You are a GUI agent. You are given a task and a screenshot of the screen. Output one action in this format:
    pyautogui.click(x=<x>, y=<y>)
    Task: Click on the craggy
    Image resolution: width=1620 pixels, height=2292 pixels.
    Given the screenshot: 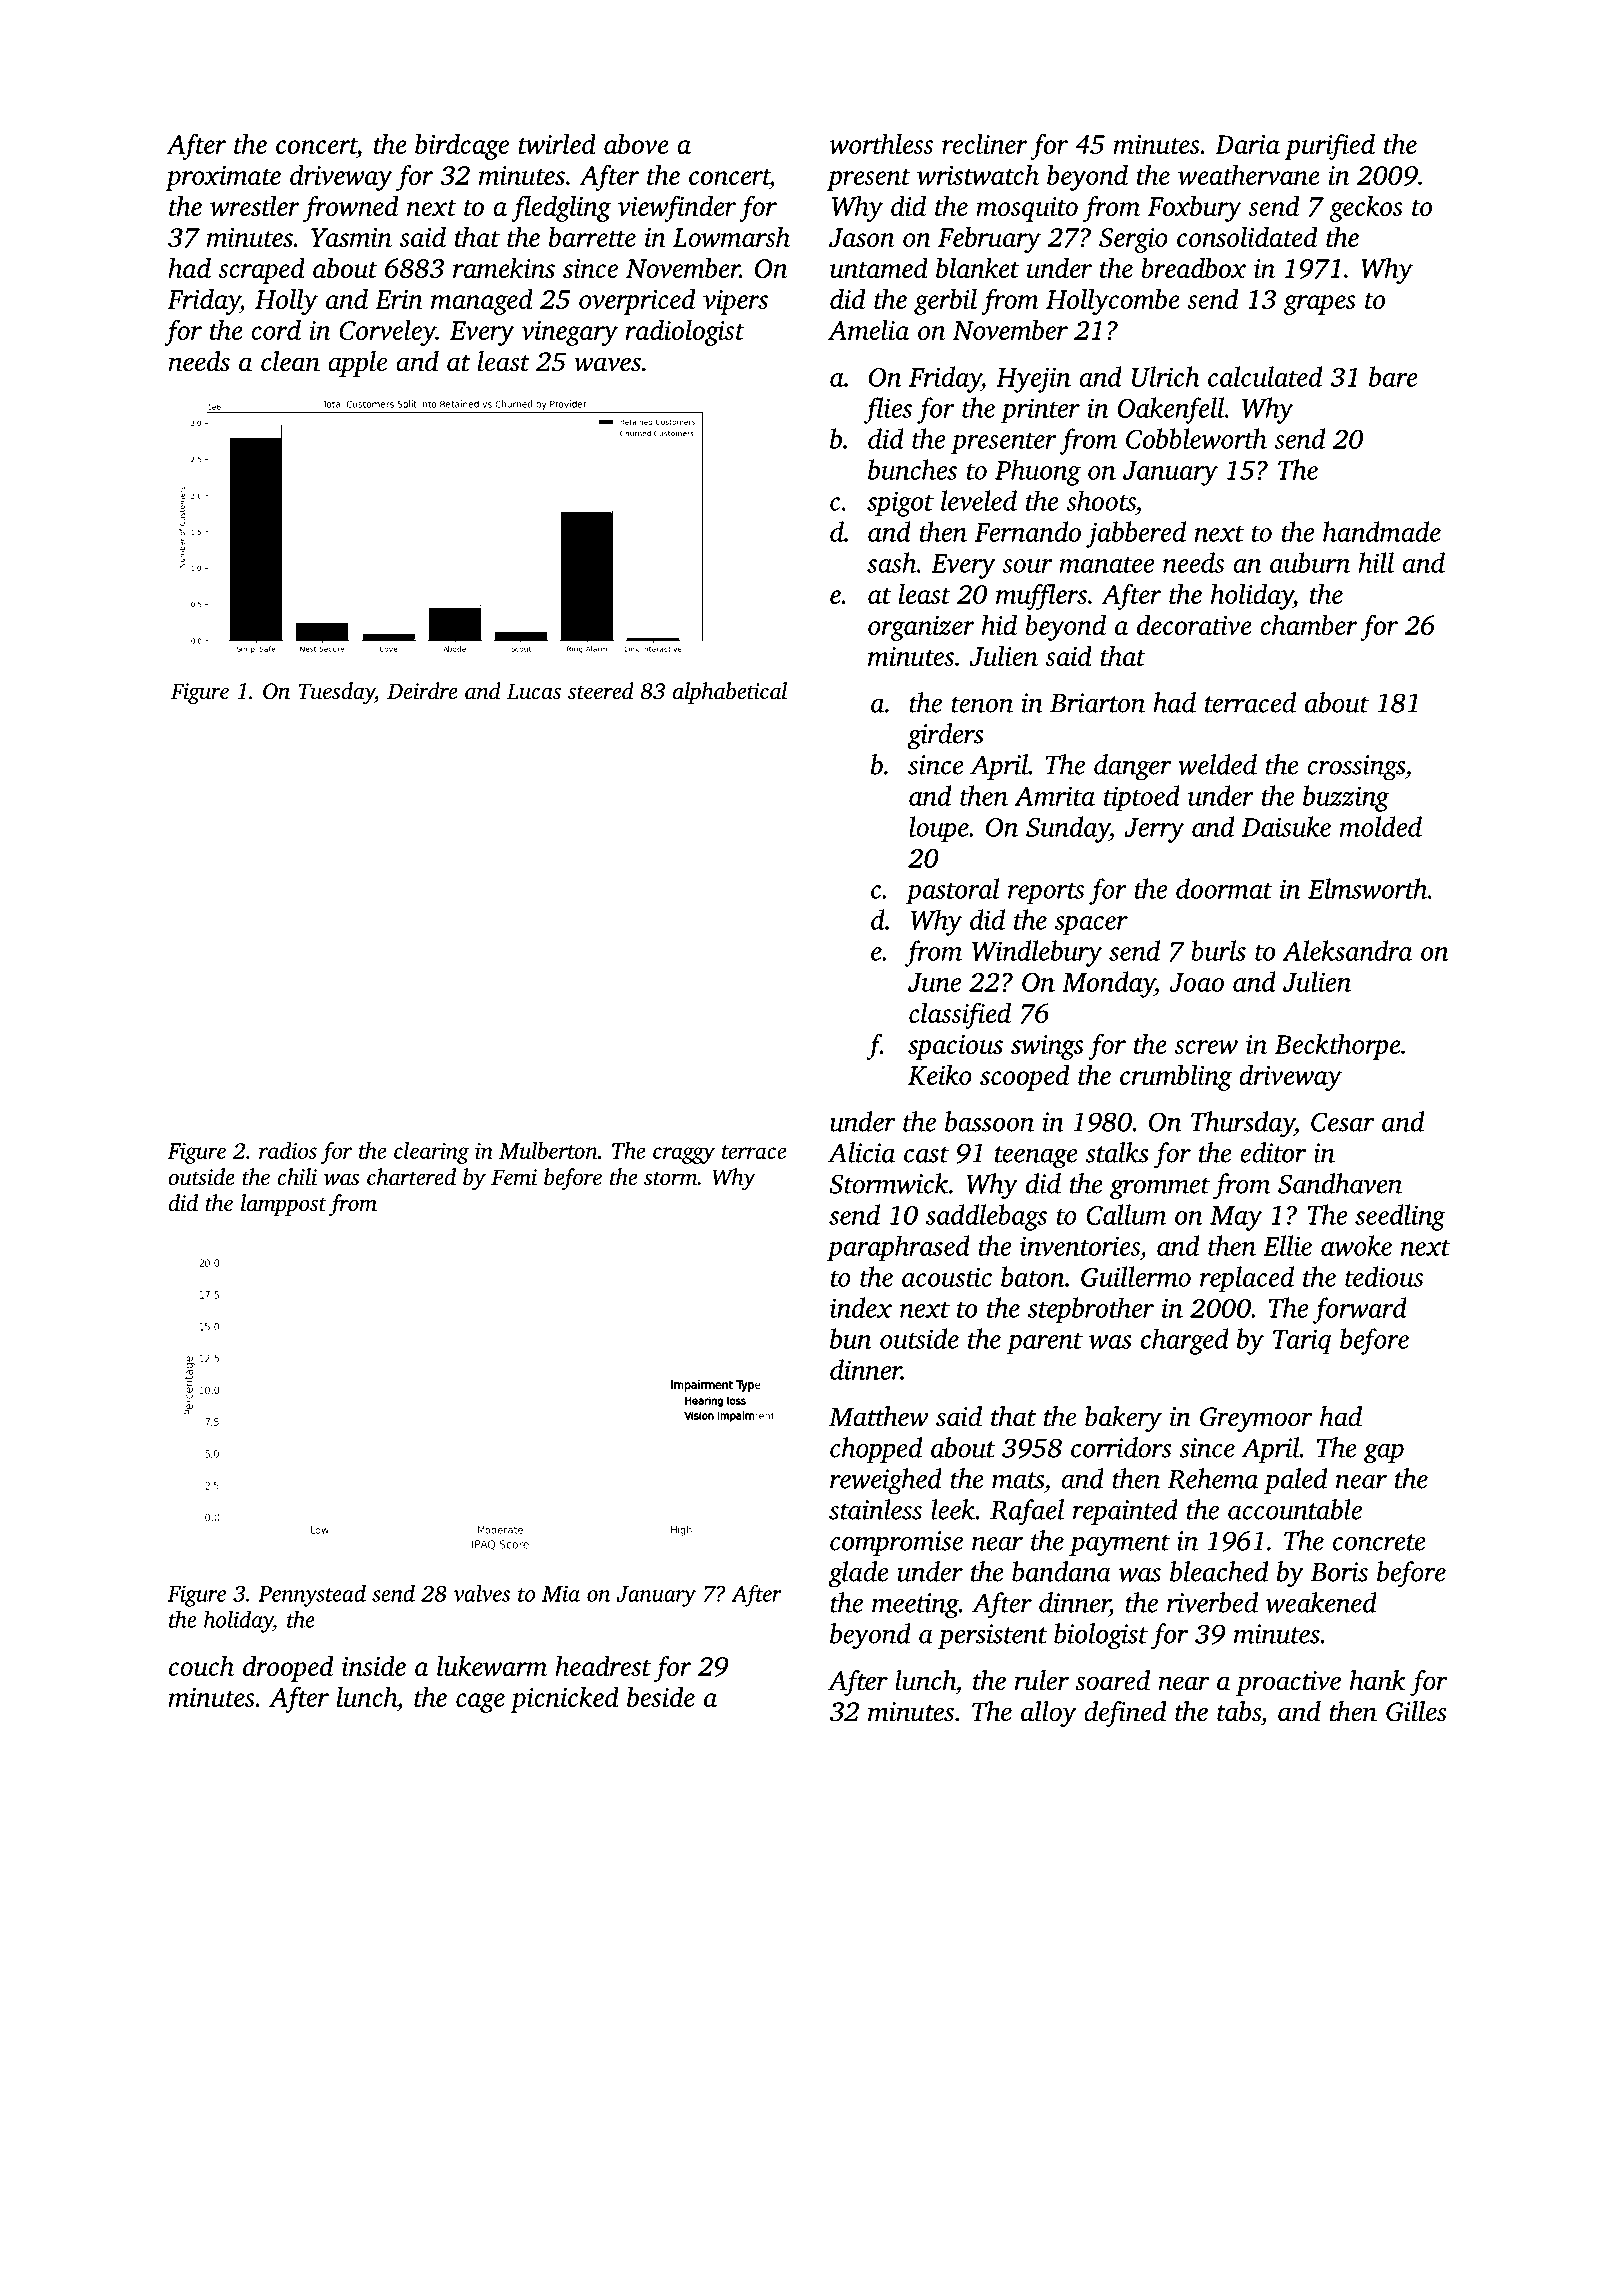 What is the action you would take?
    pyautogui.click(x=684, y=1155)
